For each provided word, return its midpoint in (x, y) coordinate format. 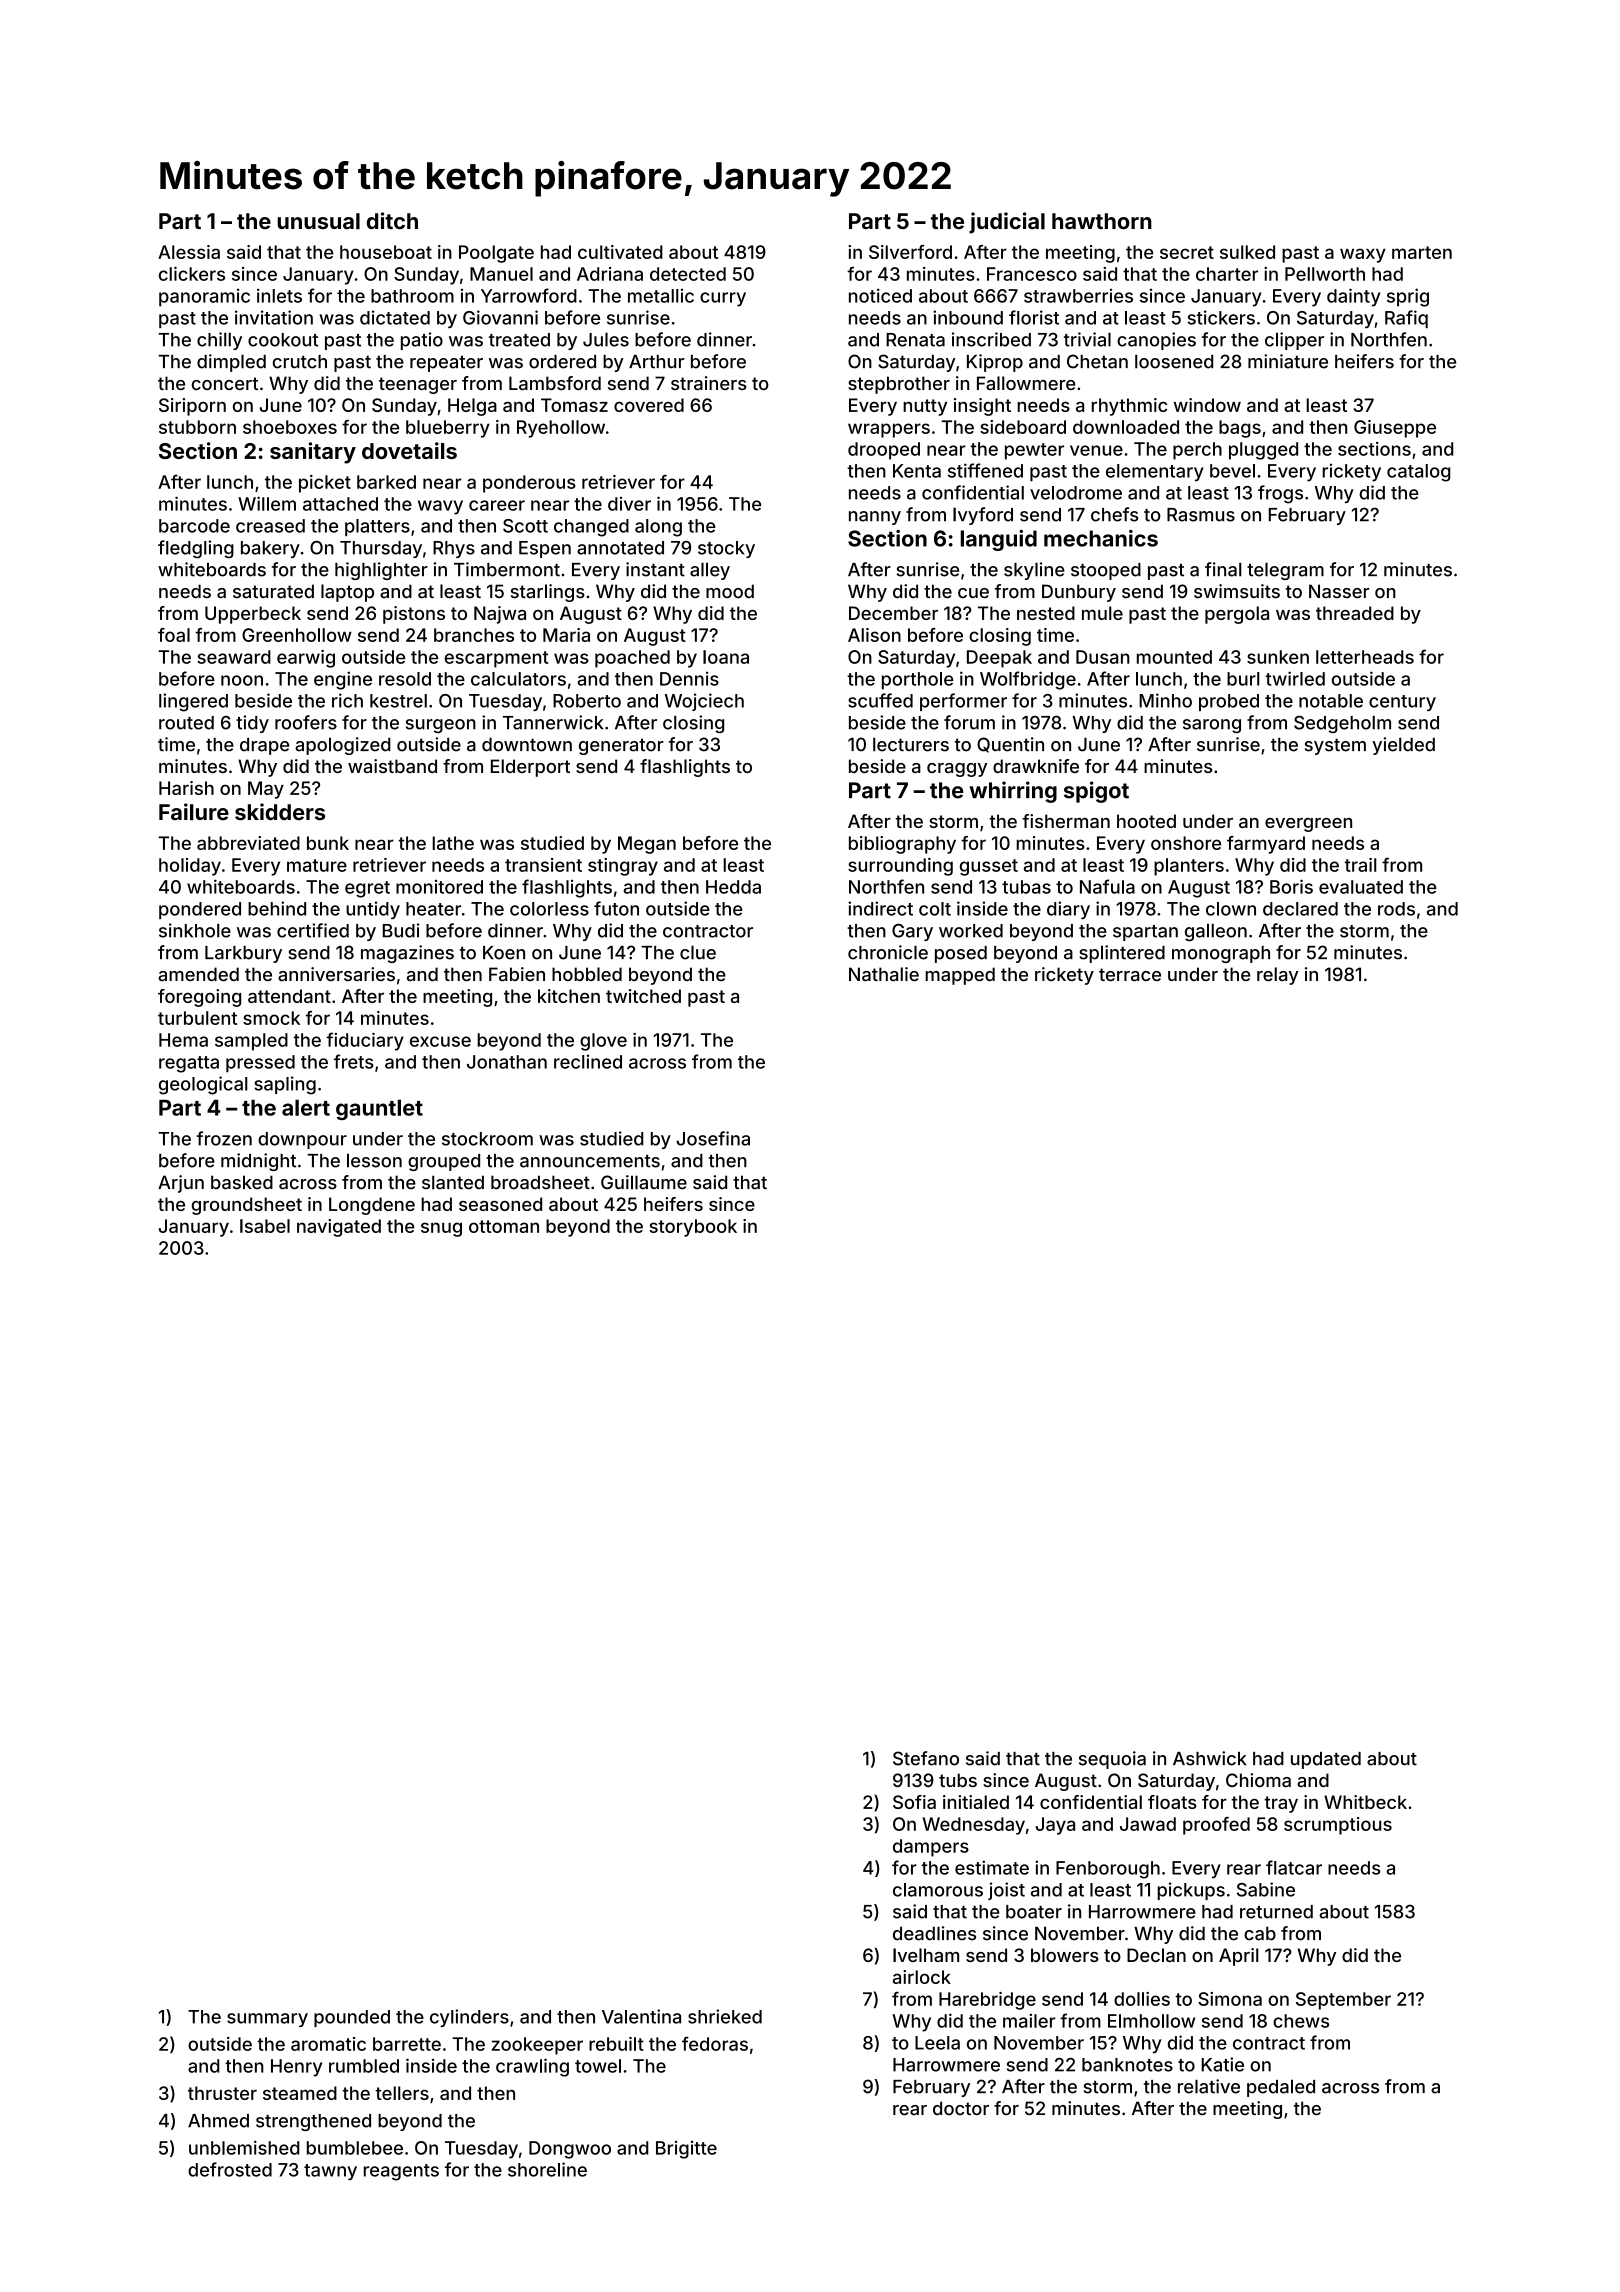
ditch (392, 220)
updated (1326, 1760)
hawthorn (1102, 221)
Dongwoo (570, 2150)
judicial (1007, 223)
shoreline (547, 2169)
